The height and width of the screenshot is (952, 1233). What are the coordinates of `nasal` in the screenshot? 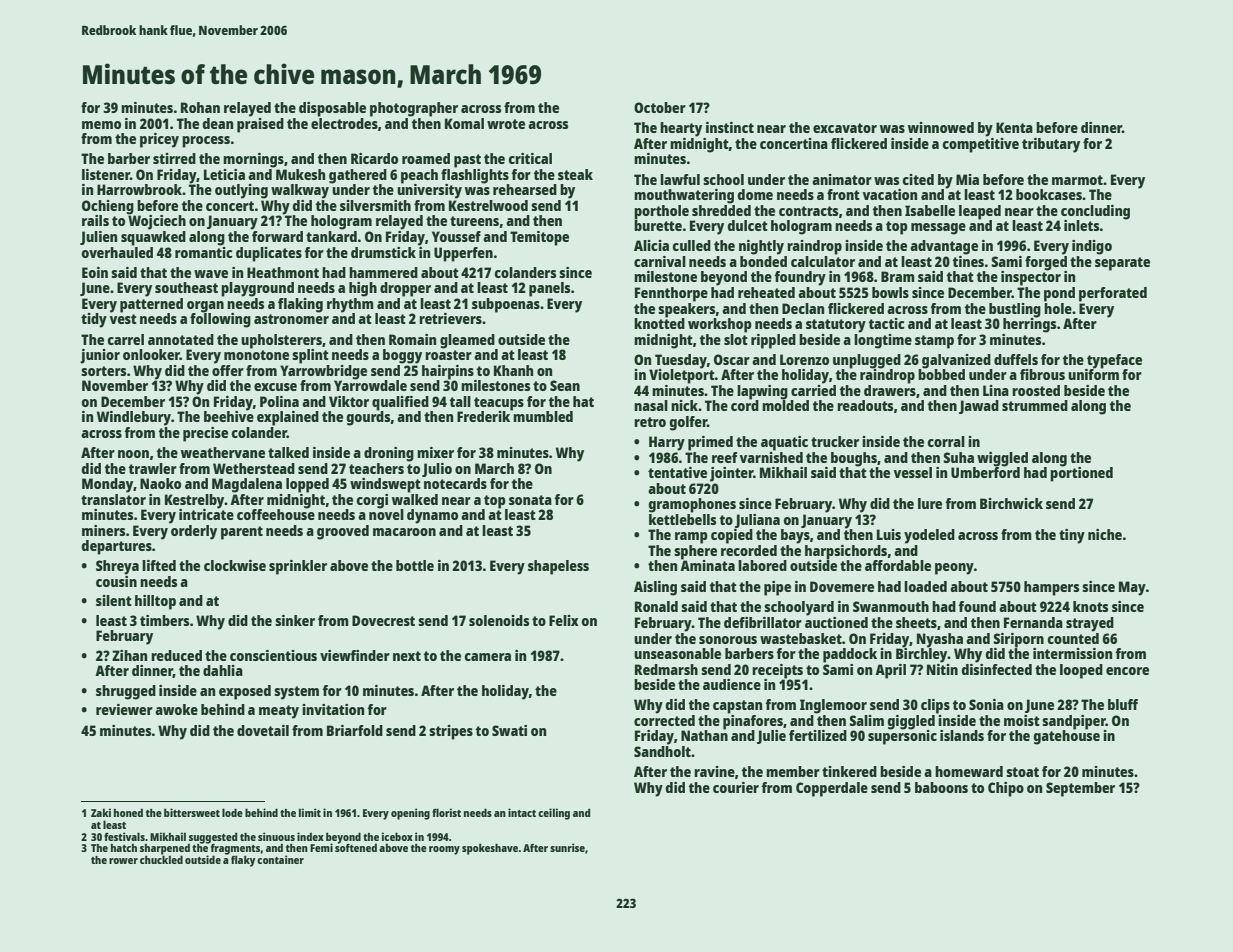 It's located at (651, 405).
